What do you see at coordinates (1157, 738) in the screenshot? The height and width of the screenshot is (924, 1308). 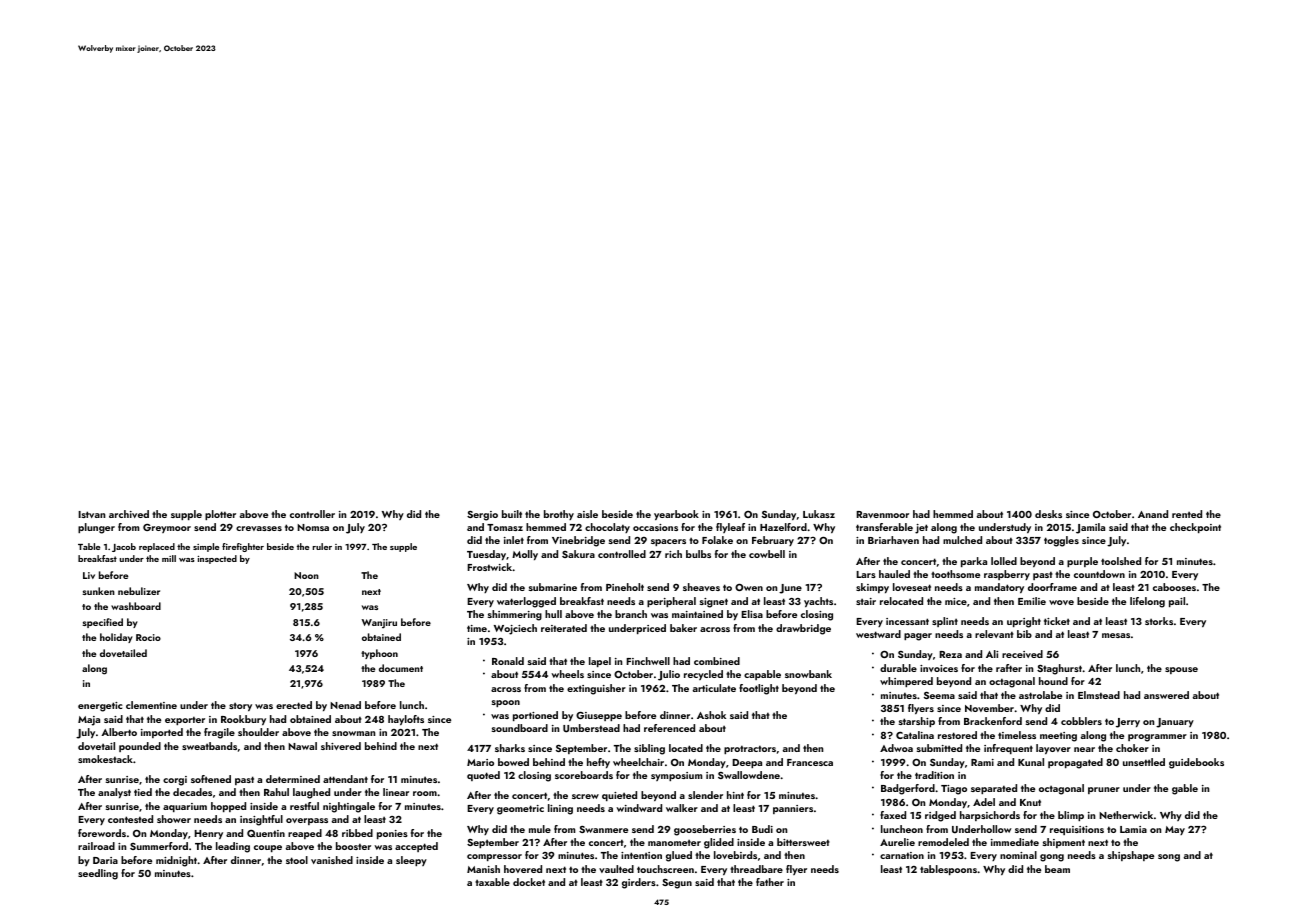 I see `programmer` at bounding box center [1157, 738].
